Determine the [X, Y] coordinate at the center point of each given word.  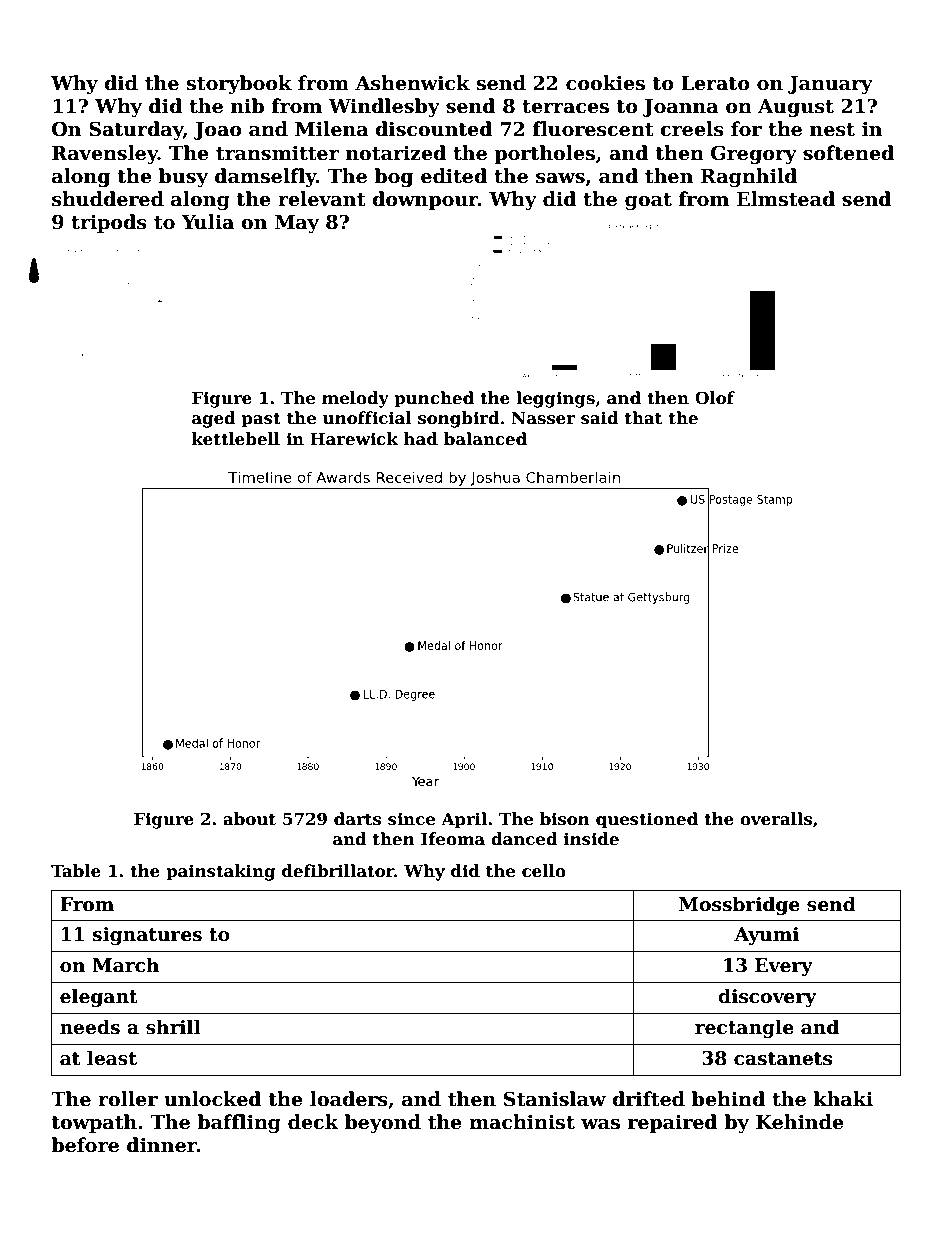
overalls [776, 819]
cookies [605, 83]
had [421, 438]
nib [247, 106]
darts [357, 819]
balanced [485, 439]
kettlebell [236, 439]
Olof [715, 398]
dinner [162, 1145]
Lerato [715, 83]
